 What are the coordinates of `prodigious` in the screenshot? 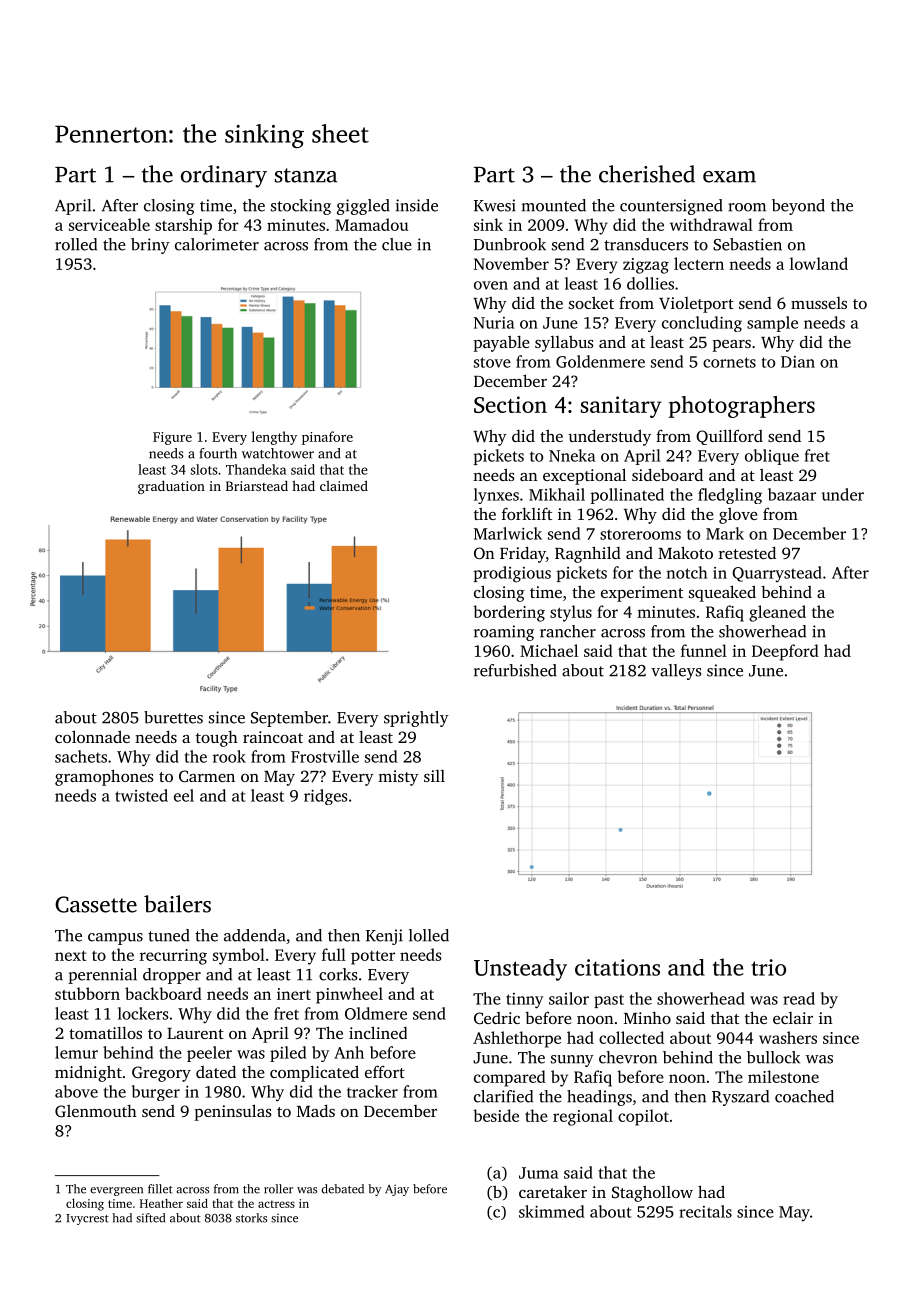 It's located at (512, 574).
